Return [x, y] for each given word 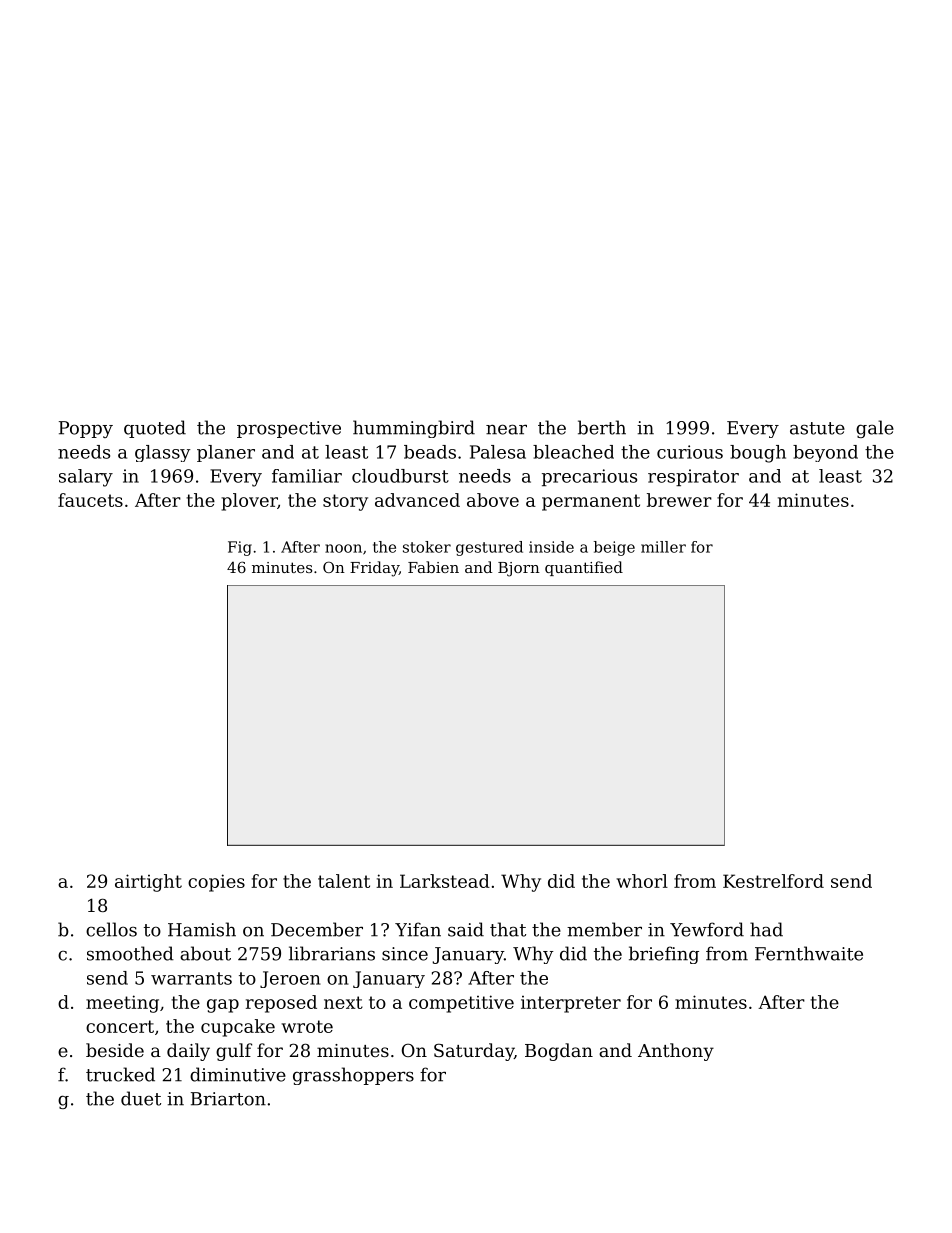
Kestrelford [773, 881]
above [493, 500]
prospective [289, 429]
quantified [584, 568]
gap [223, 1006]
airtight [148, 883]
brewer [679, 500]
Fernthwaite [809, 953]
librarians [332, 953]
